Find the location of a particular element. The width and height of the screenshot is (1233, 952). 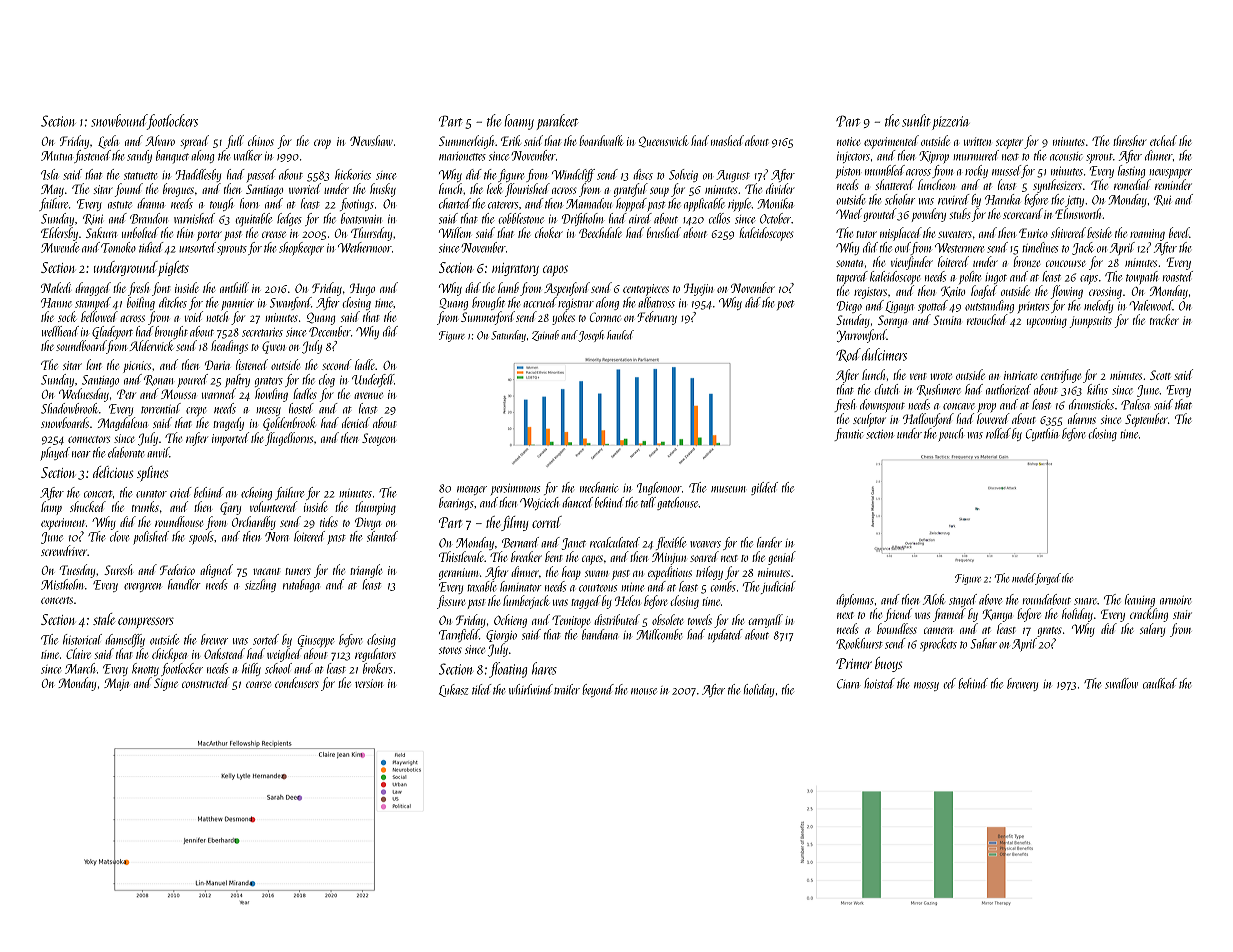

crop is located at coordinates (322, 144).
